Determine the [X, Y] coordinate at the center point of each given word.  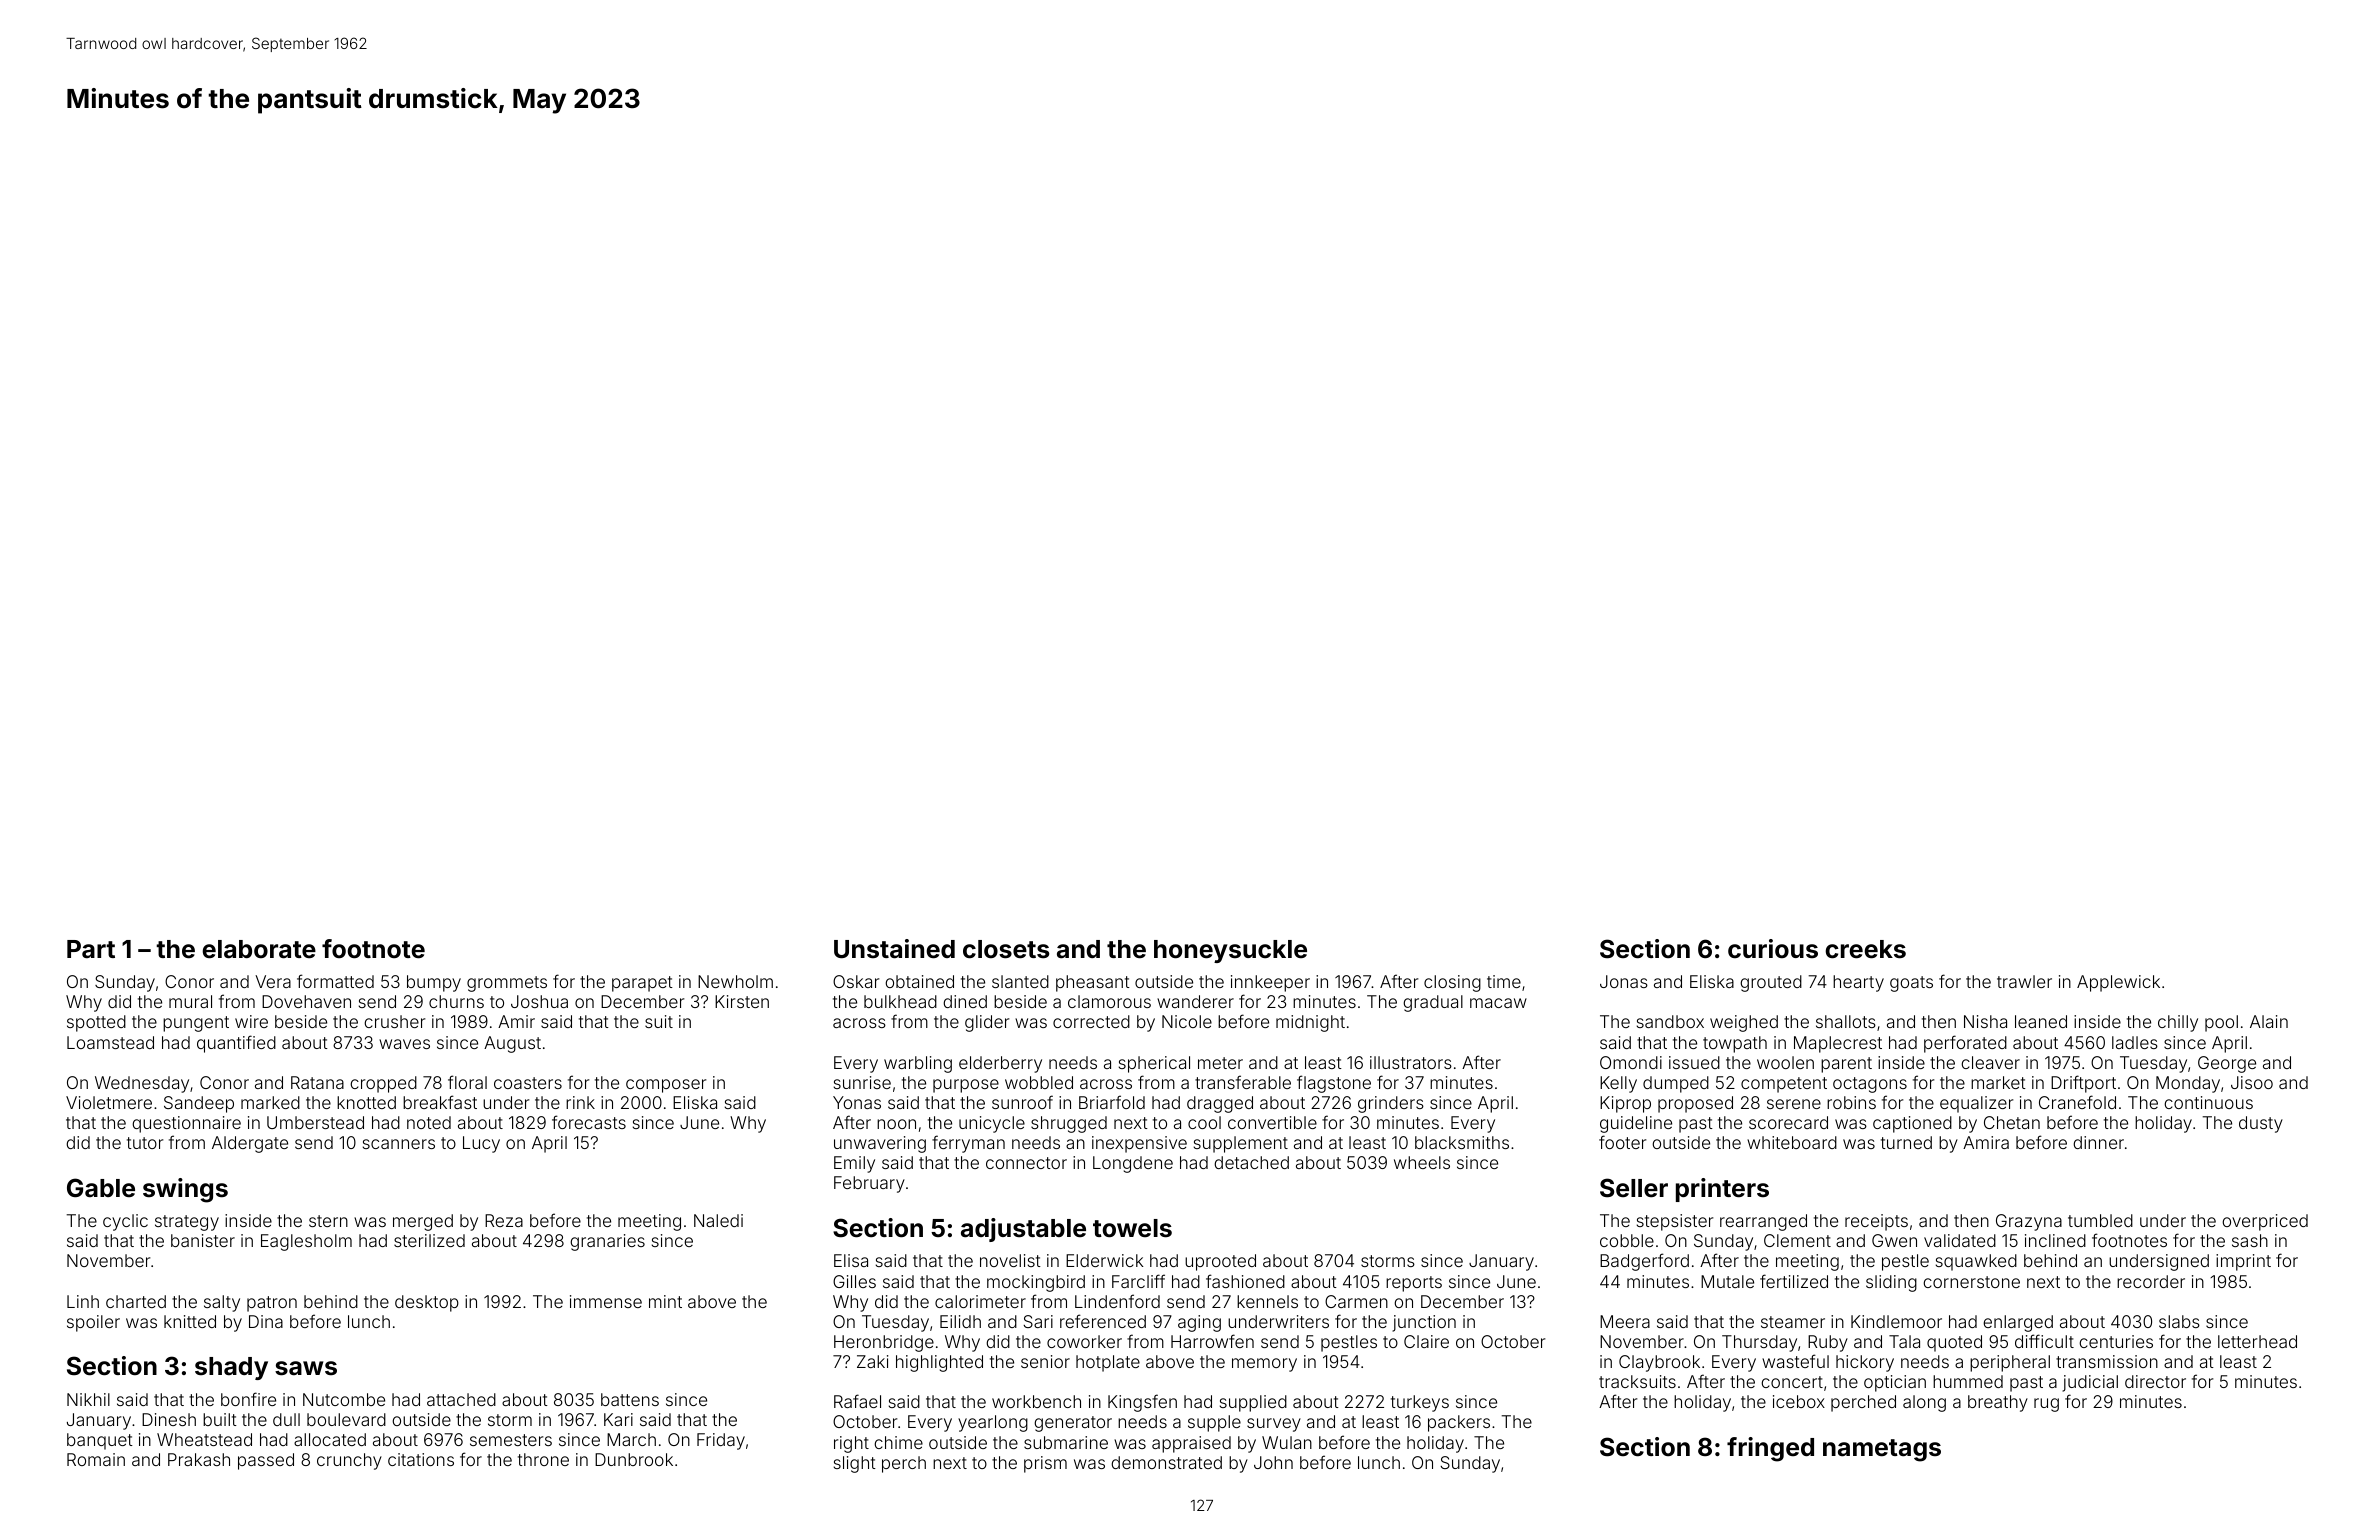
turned [1906, 1142]
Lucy [481, 1144]
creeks [1865, 949]
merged [423, 1222]
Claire [1426, 1341]
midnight [1310, 1023]
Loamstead [110, 1042]
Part [91, 949]
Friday [721, 1441]
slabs [2179, 1321]
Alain [2269, 1021]
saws [306, 1368]
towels [1132, 1228]
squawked [1976, 1262]
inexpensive [1139, 1144]
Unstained [894, 949]
